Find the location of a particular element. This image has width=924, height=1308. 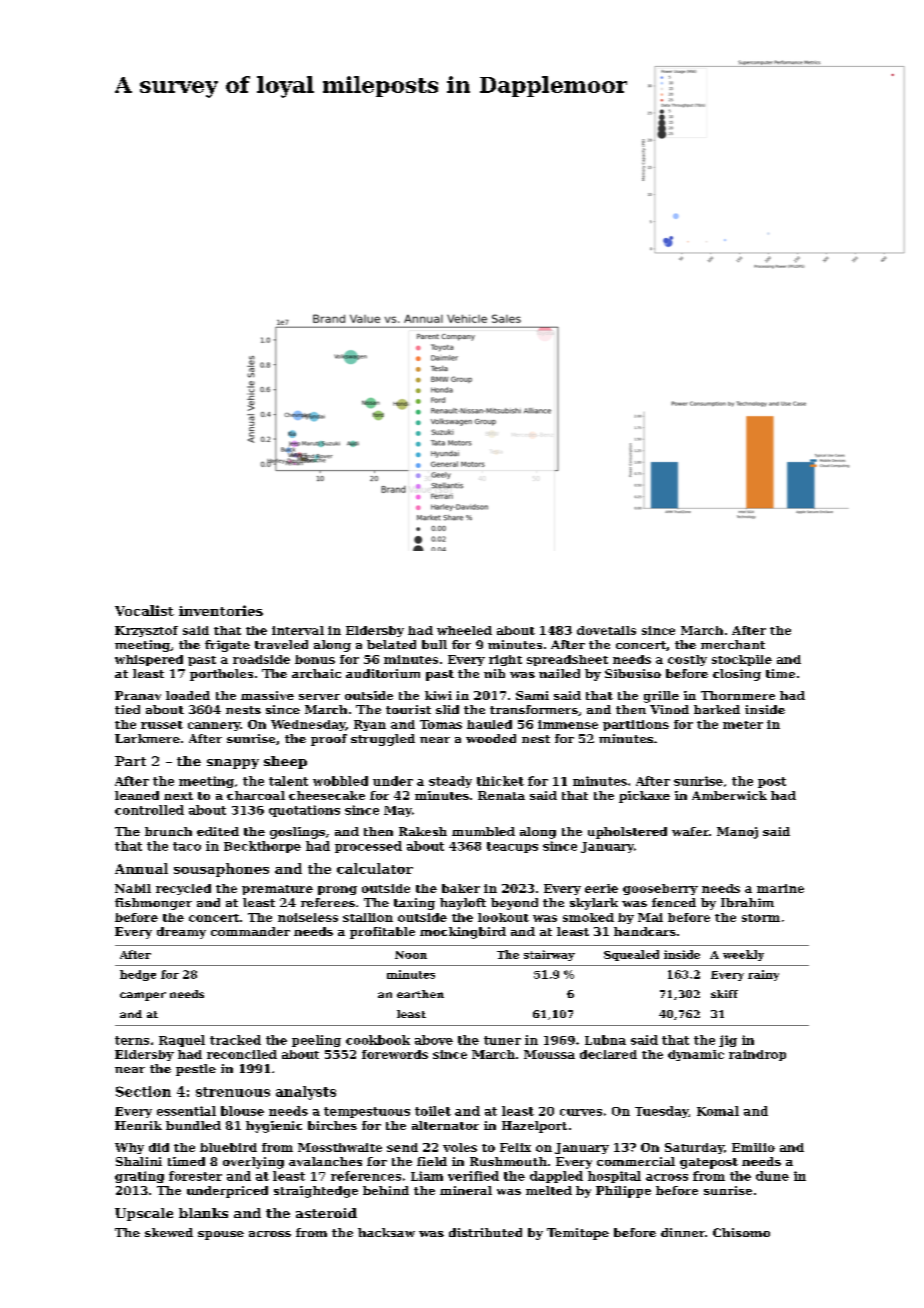

Krzysztof is located at coordinates (146, 631).
